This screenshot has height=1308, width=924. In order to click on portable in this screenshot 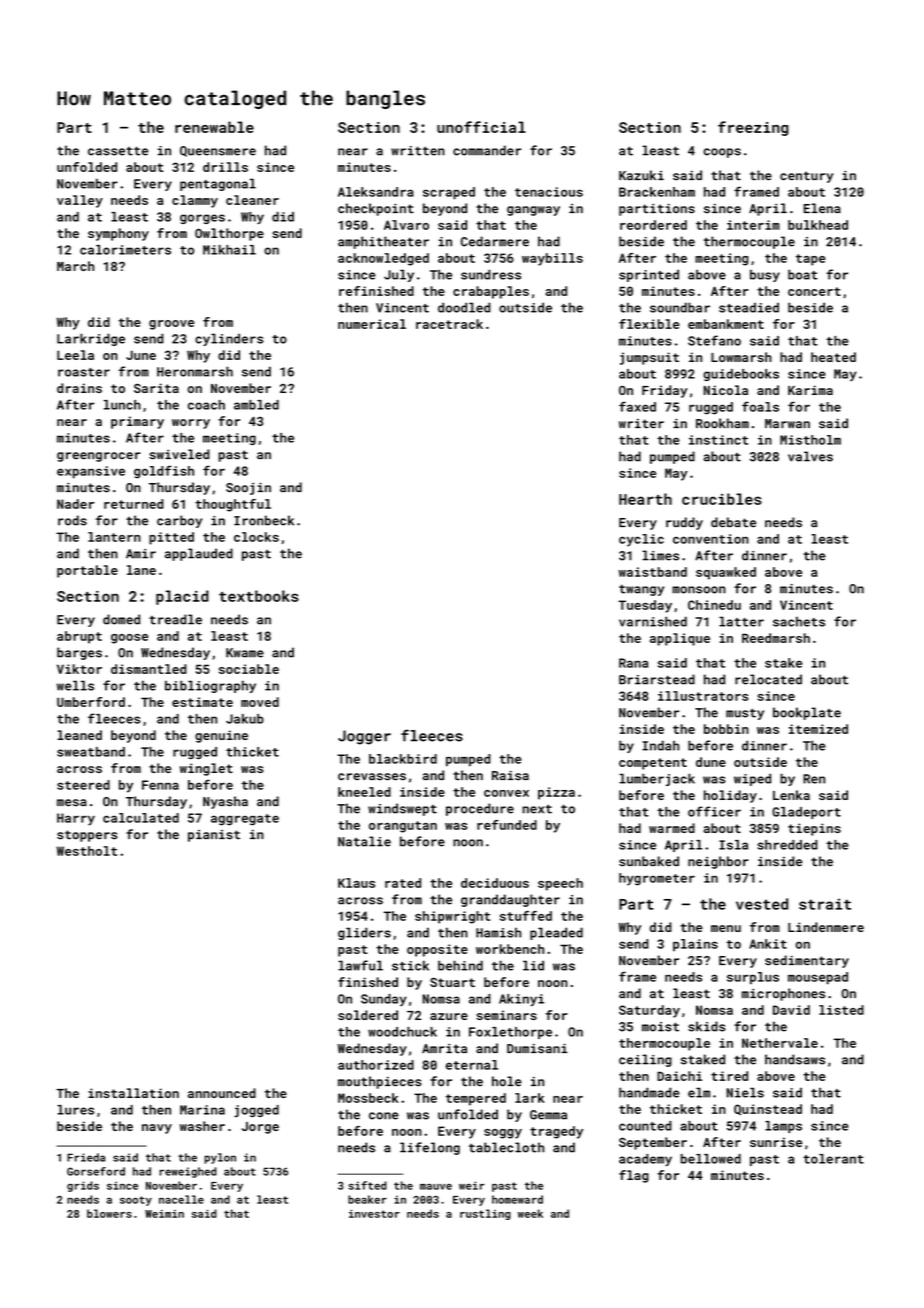, I will do `click(87, 571)`.
